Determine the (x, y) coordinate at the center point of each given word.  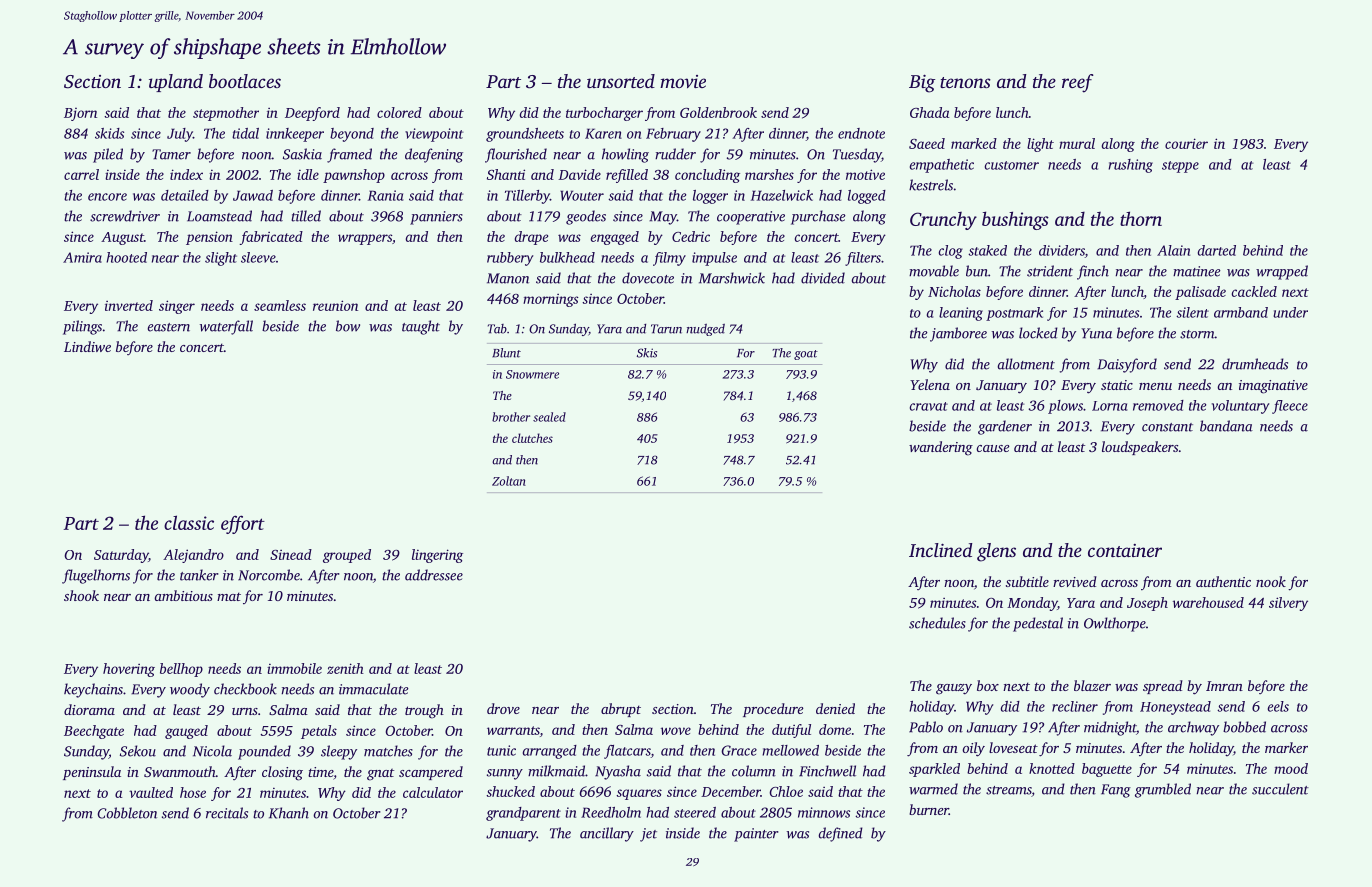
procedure (773, 710)
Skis (647, 353)
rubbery (510, 259)
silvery (1288, 604)
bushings (1015, 220)
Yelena (930, 384)
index (186, 174)
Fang (1116, 791)
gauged (186, 732)
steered (695, 812)
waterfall (226, 327)
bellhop (181, 670)
